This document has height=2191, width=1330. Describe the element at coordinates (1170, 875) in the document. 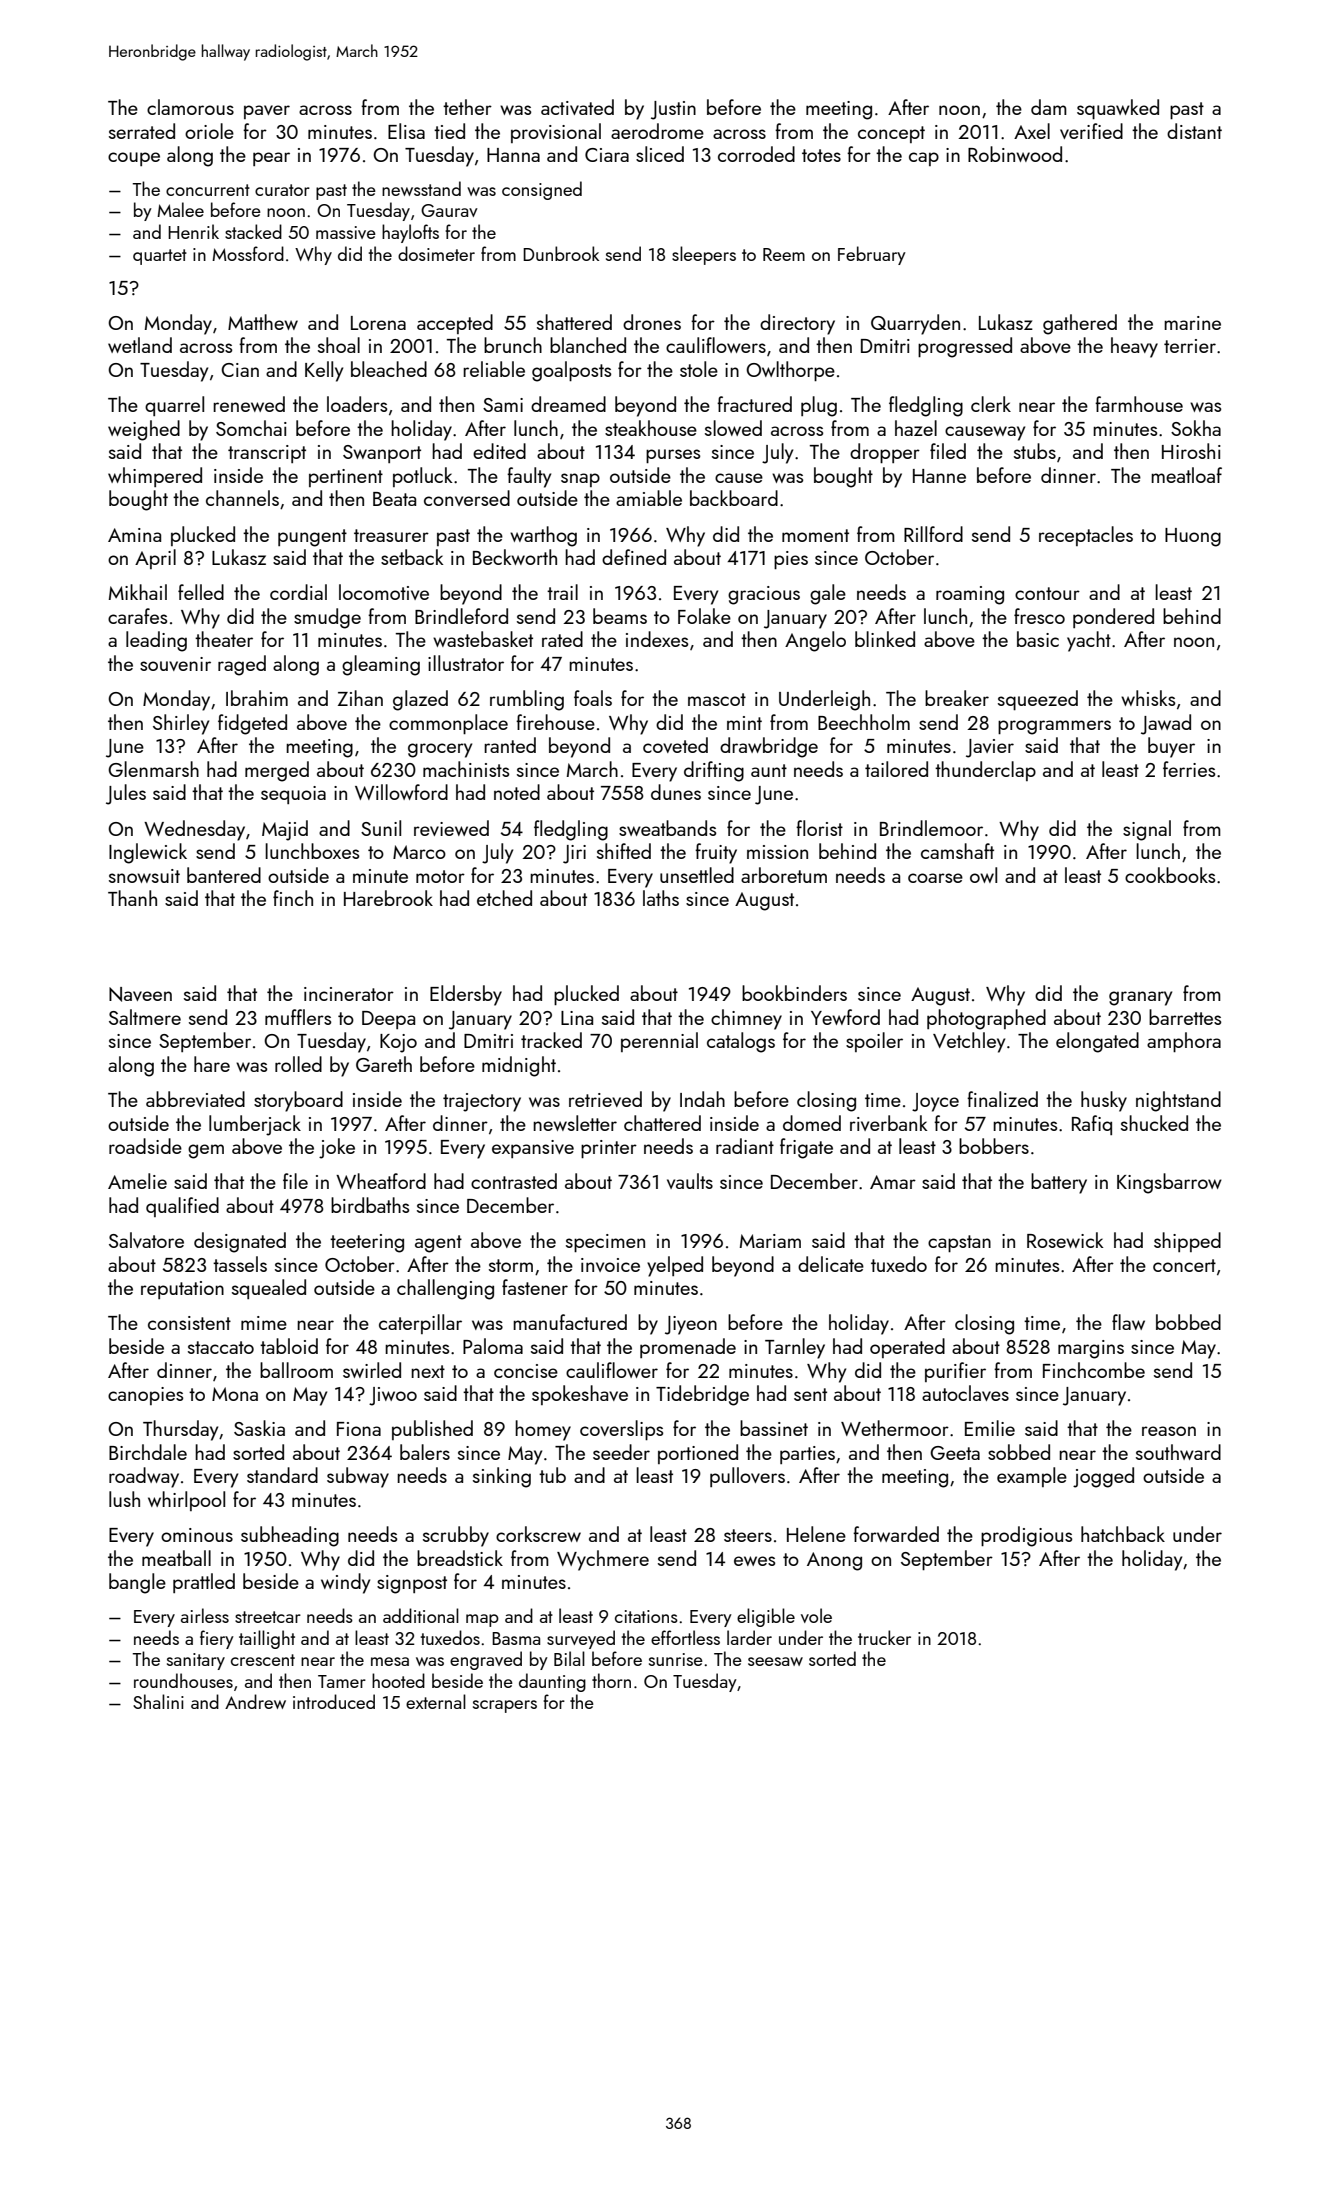

I see `cookbooks` at that location.
